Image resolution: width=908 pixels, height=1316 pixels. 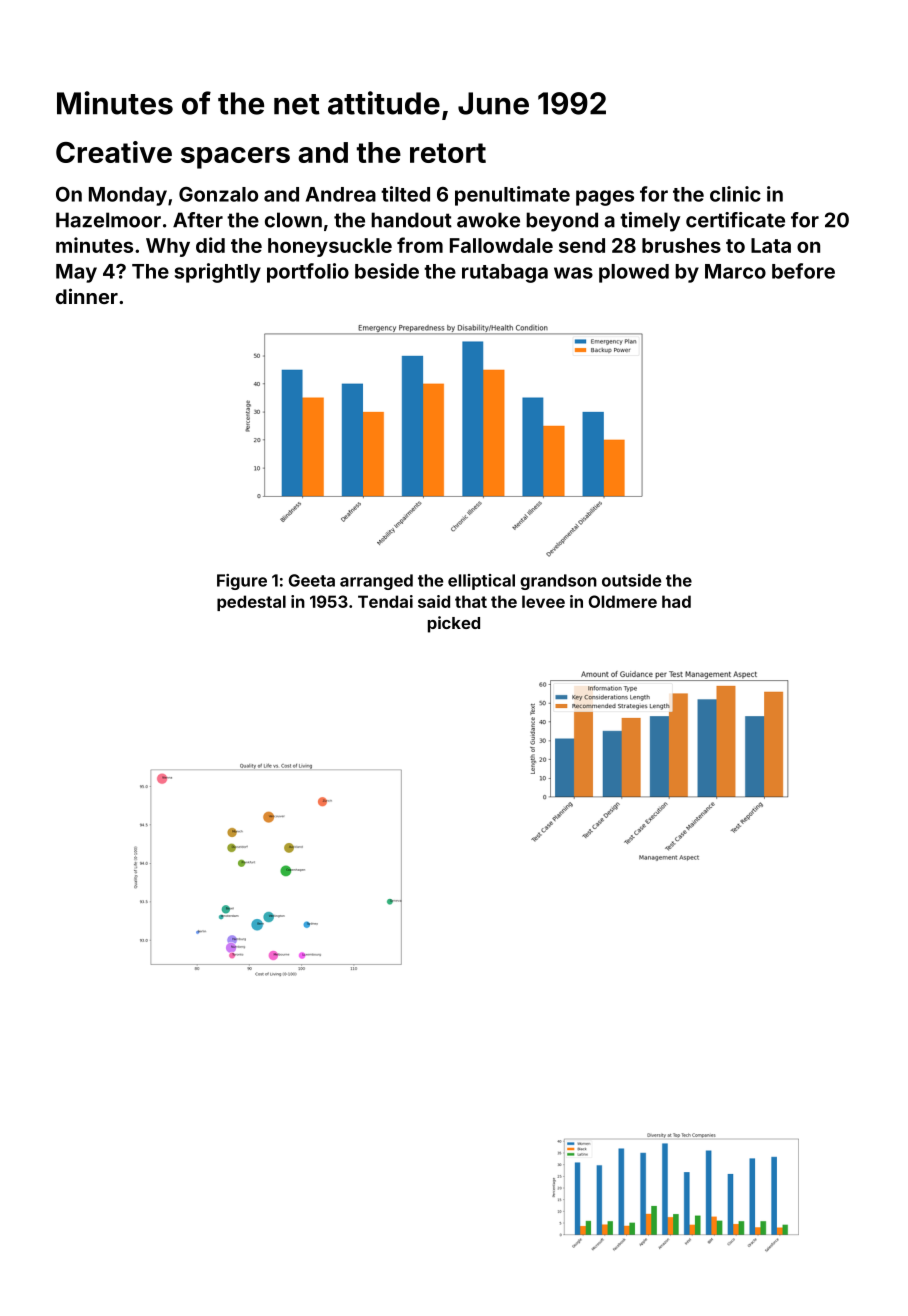 I want to click on beside, so click(x=387, y=271).
